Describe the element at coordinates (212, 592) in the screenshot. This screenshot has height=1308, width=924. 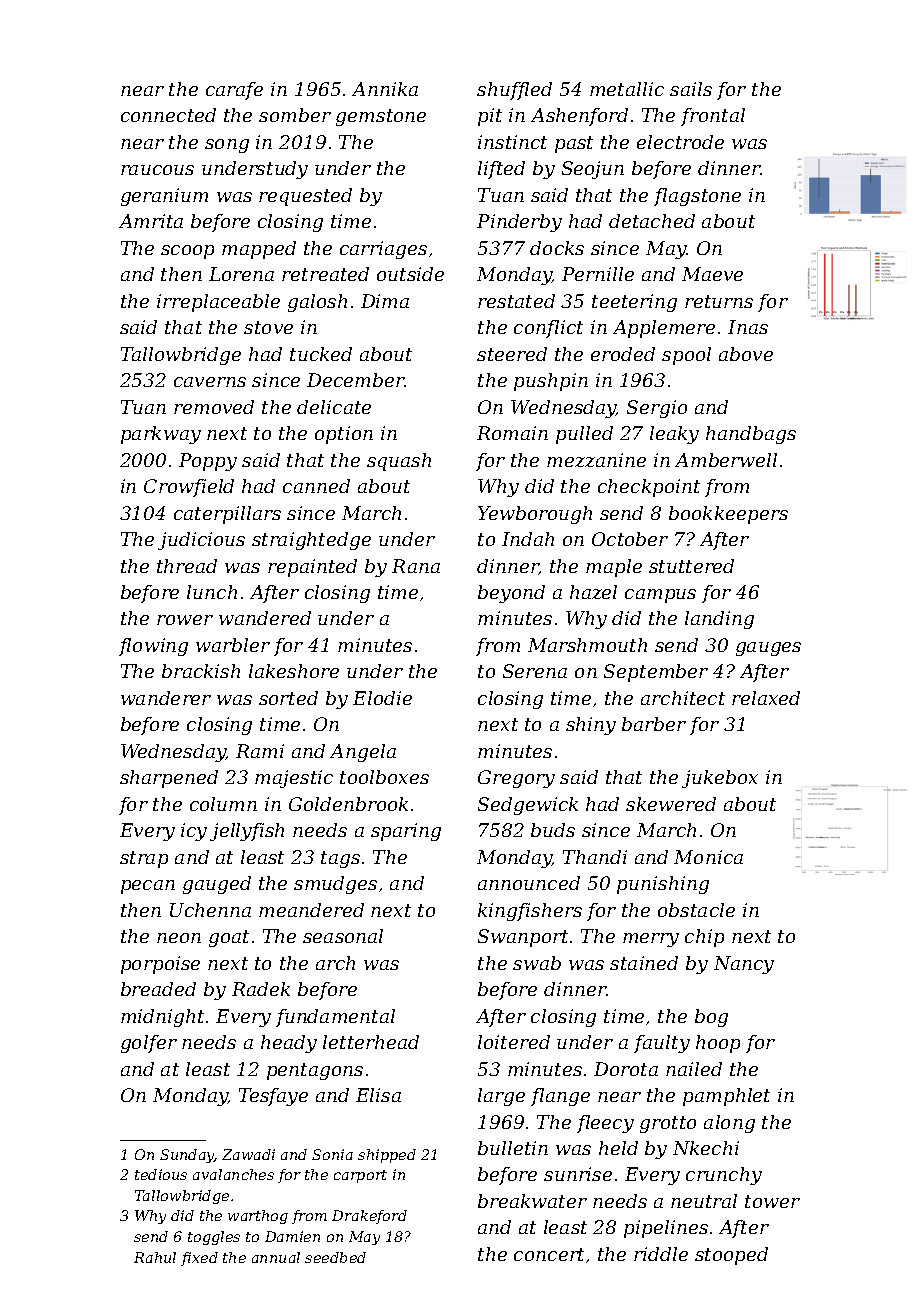
I see `lunch` at that location.
